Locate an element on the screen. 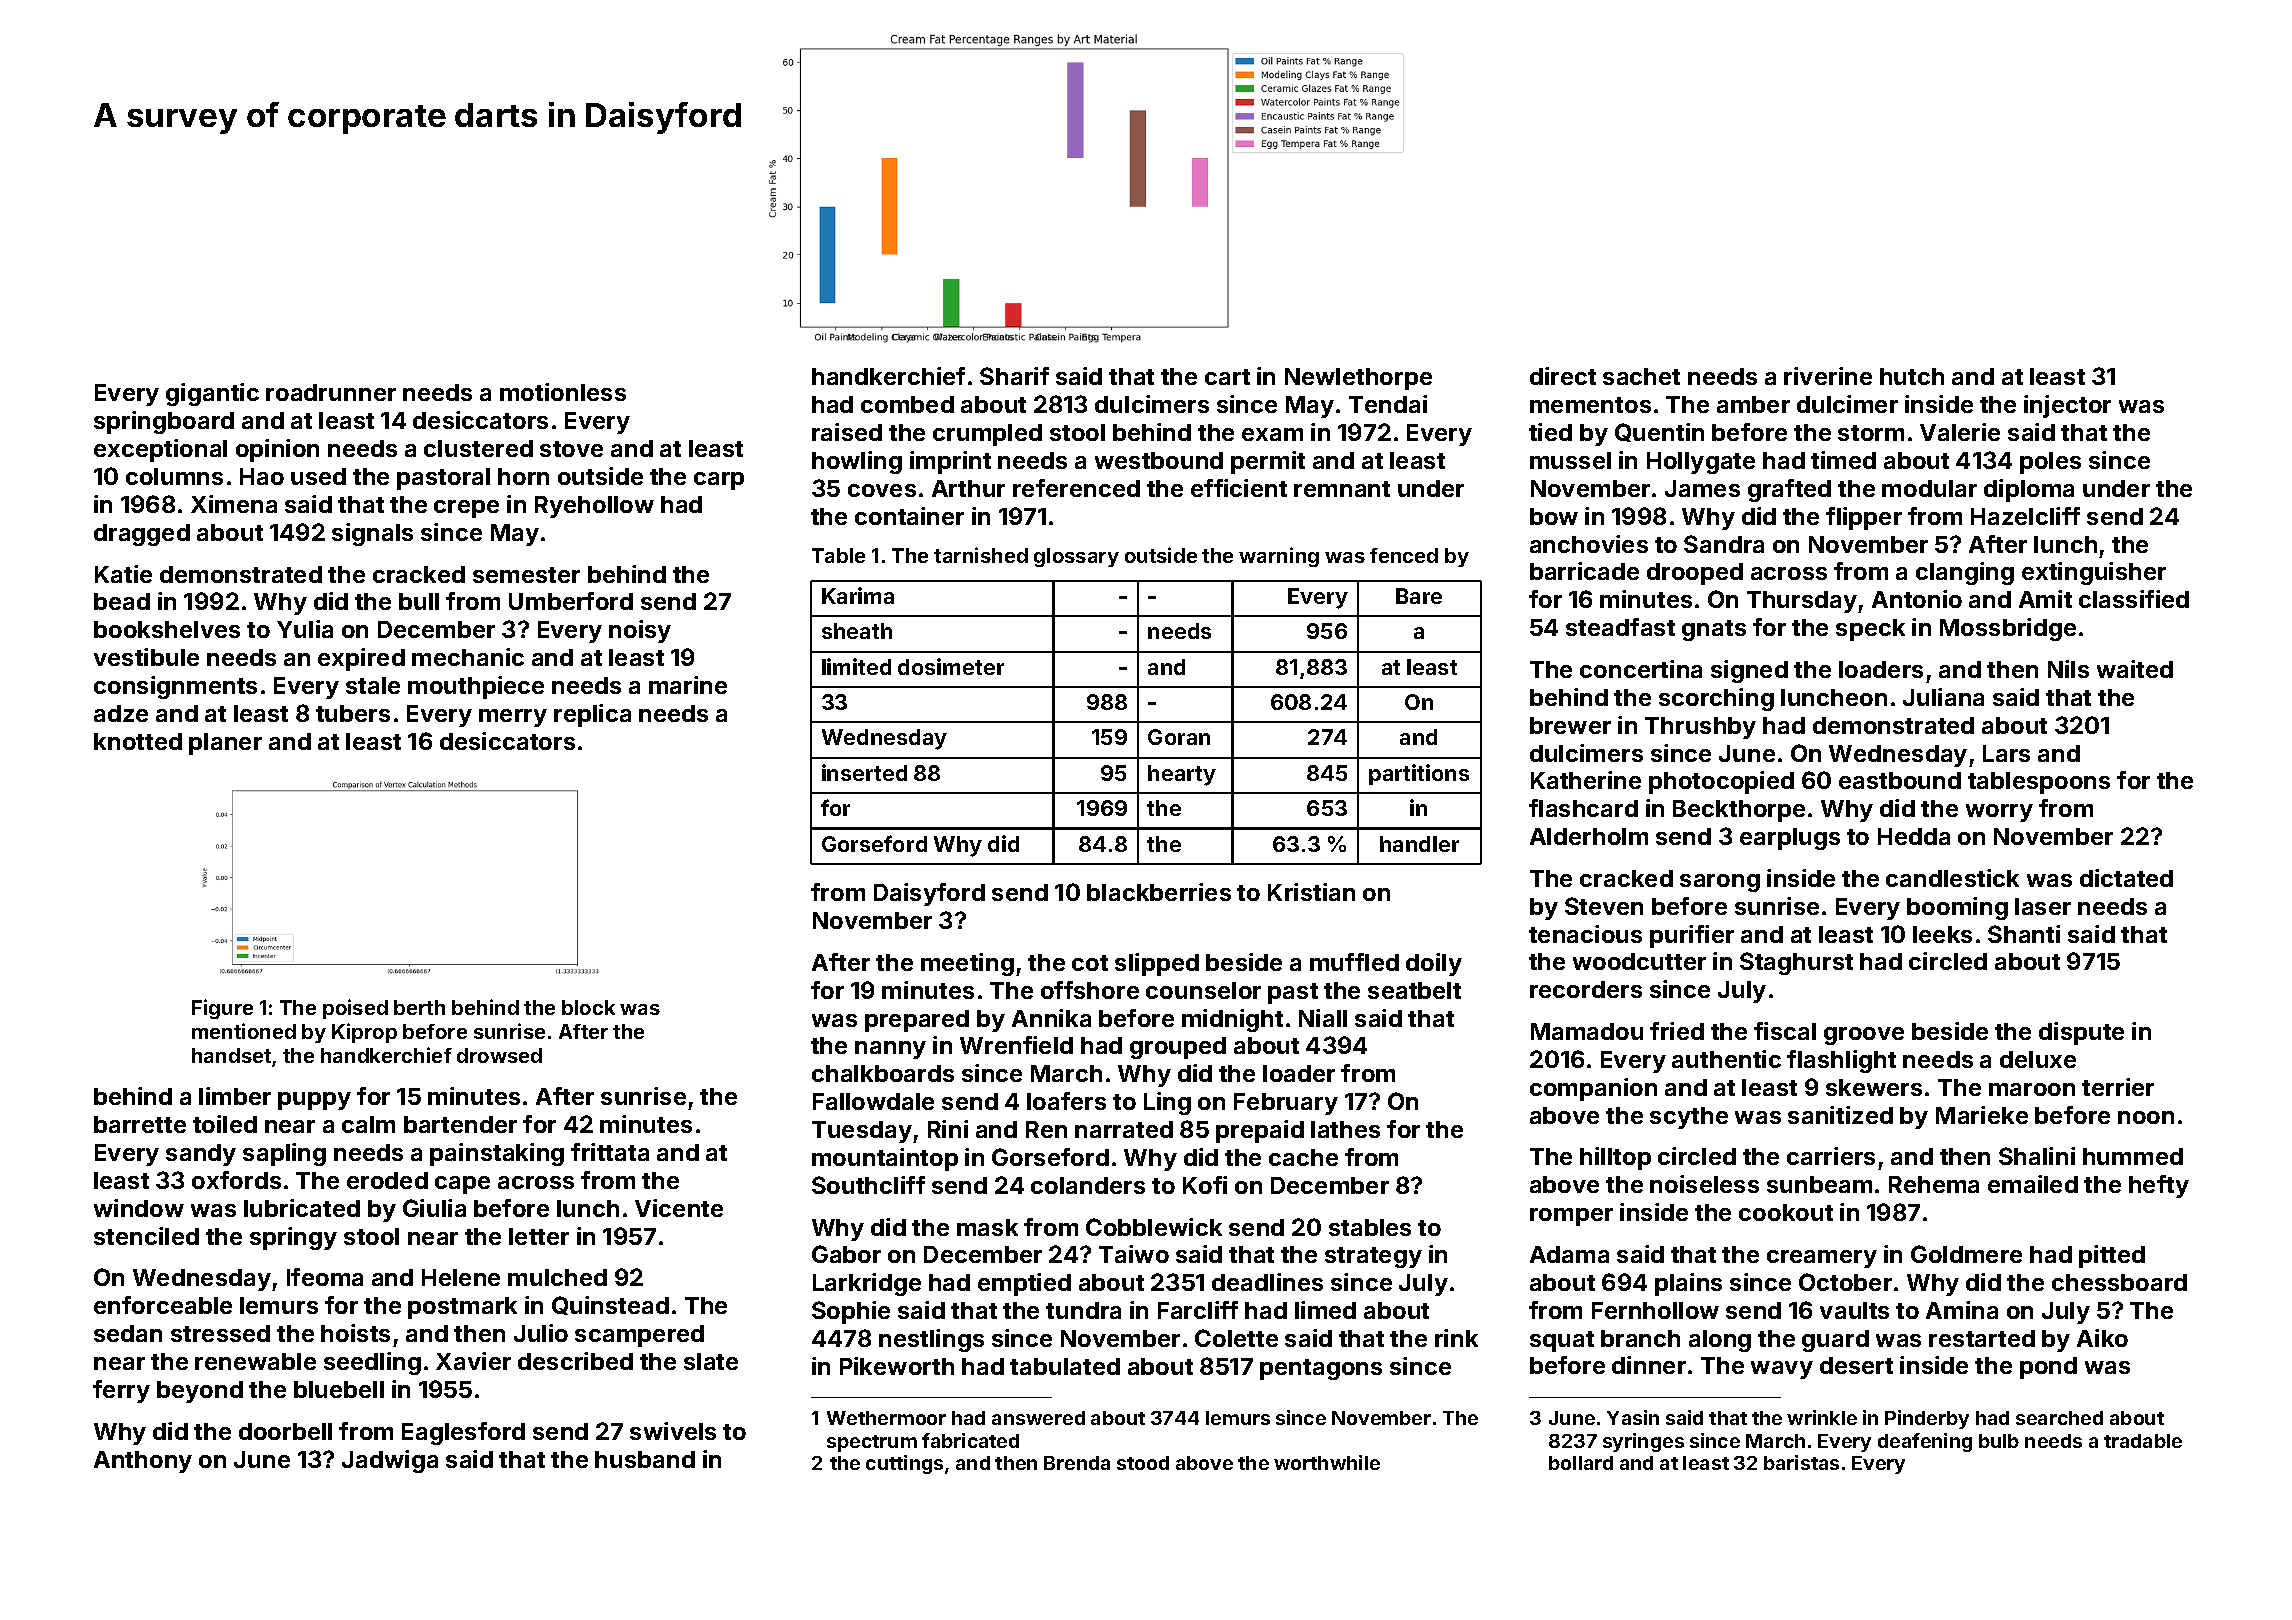 The width and height of the screenshot is (2292, 1620). hutch is located at coordinates (1912, 376).
